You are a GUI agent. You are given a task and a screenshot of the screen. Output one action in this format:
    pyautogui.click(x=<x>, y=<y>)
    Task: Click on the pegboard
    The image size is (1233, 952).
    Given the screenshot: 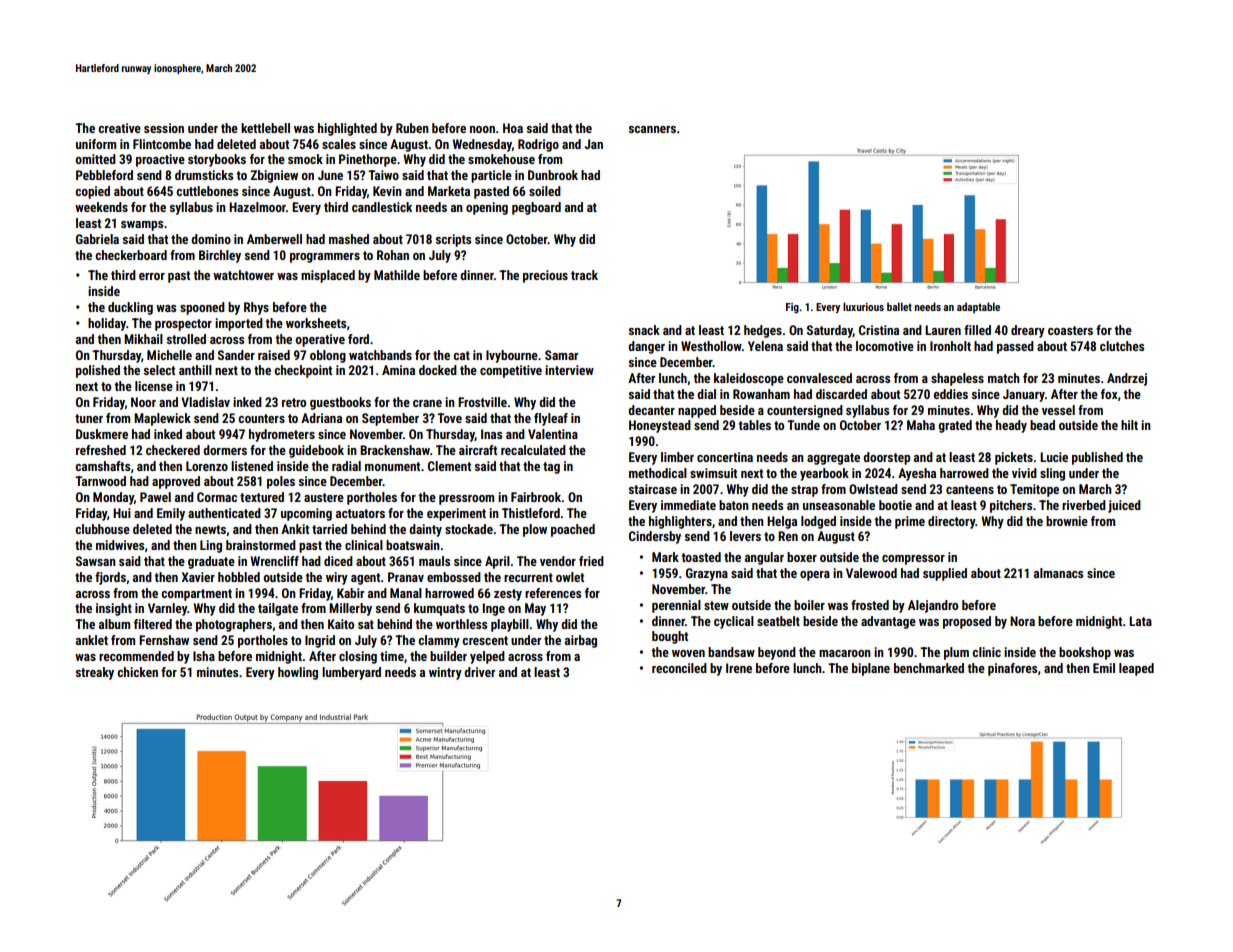 What is the action you would take?
    pyautogui.click(x=536, y=208)
